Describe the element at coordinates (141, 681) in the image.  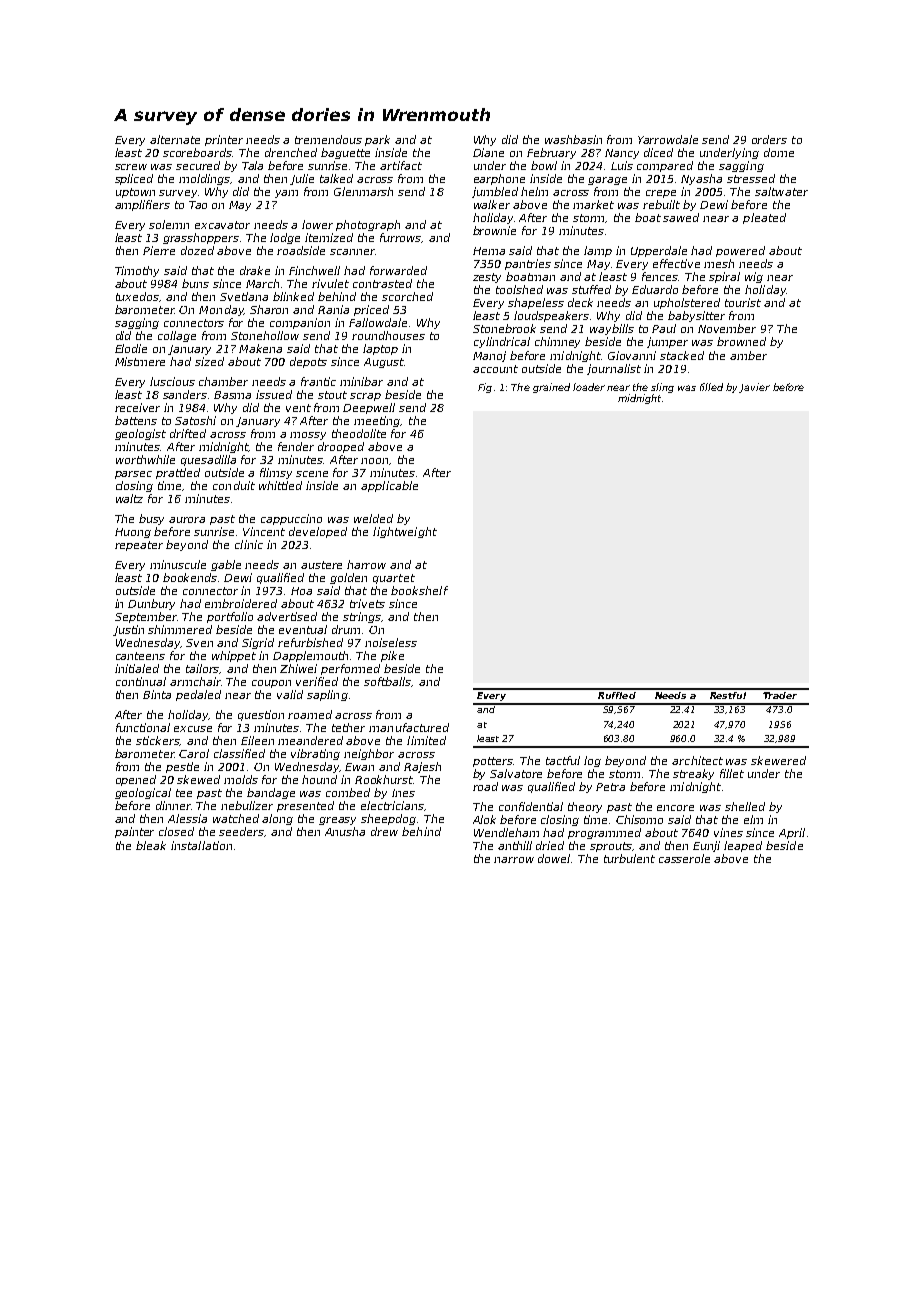
I see `continual` at that location.
